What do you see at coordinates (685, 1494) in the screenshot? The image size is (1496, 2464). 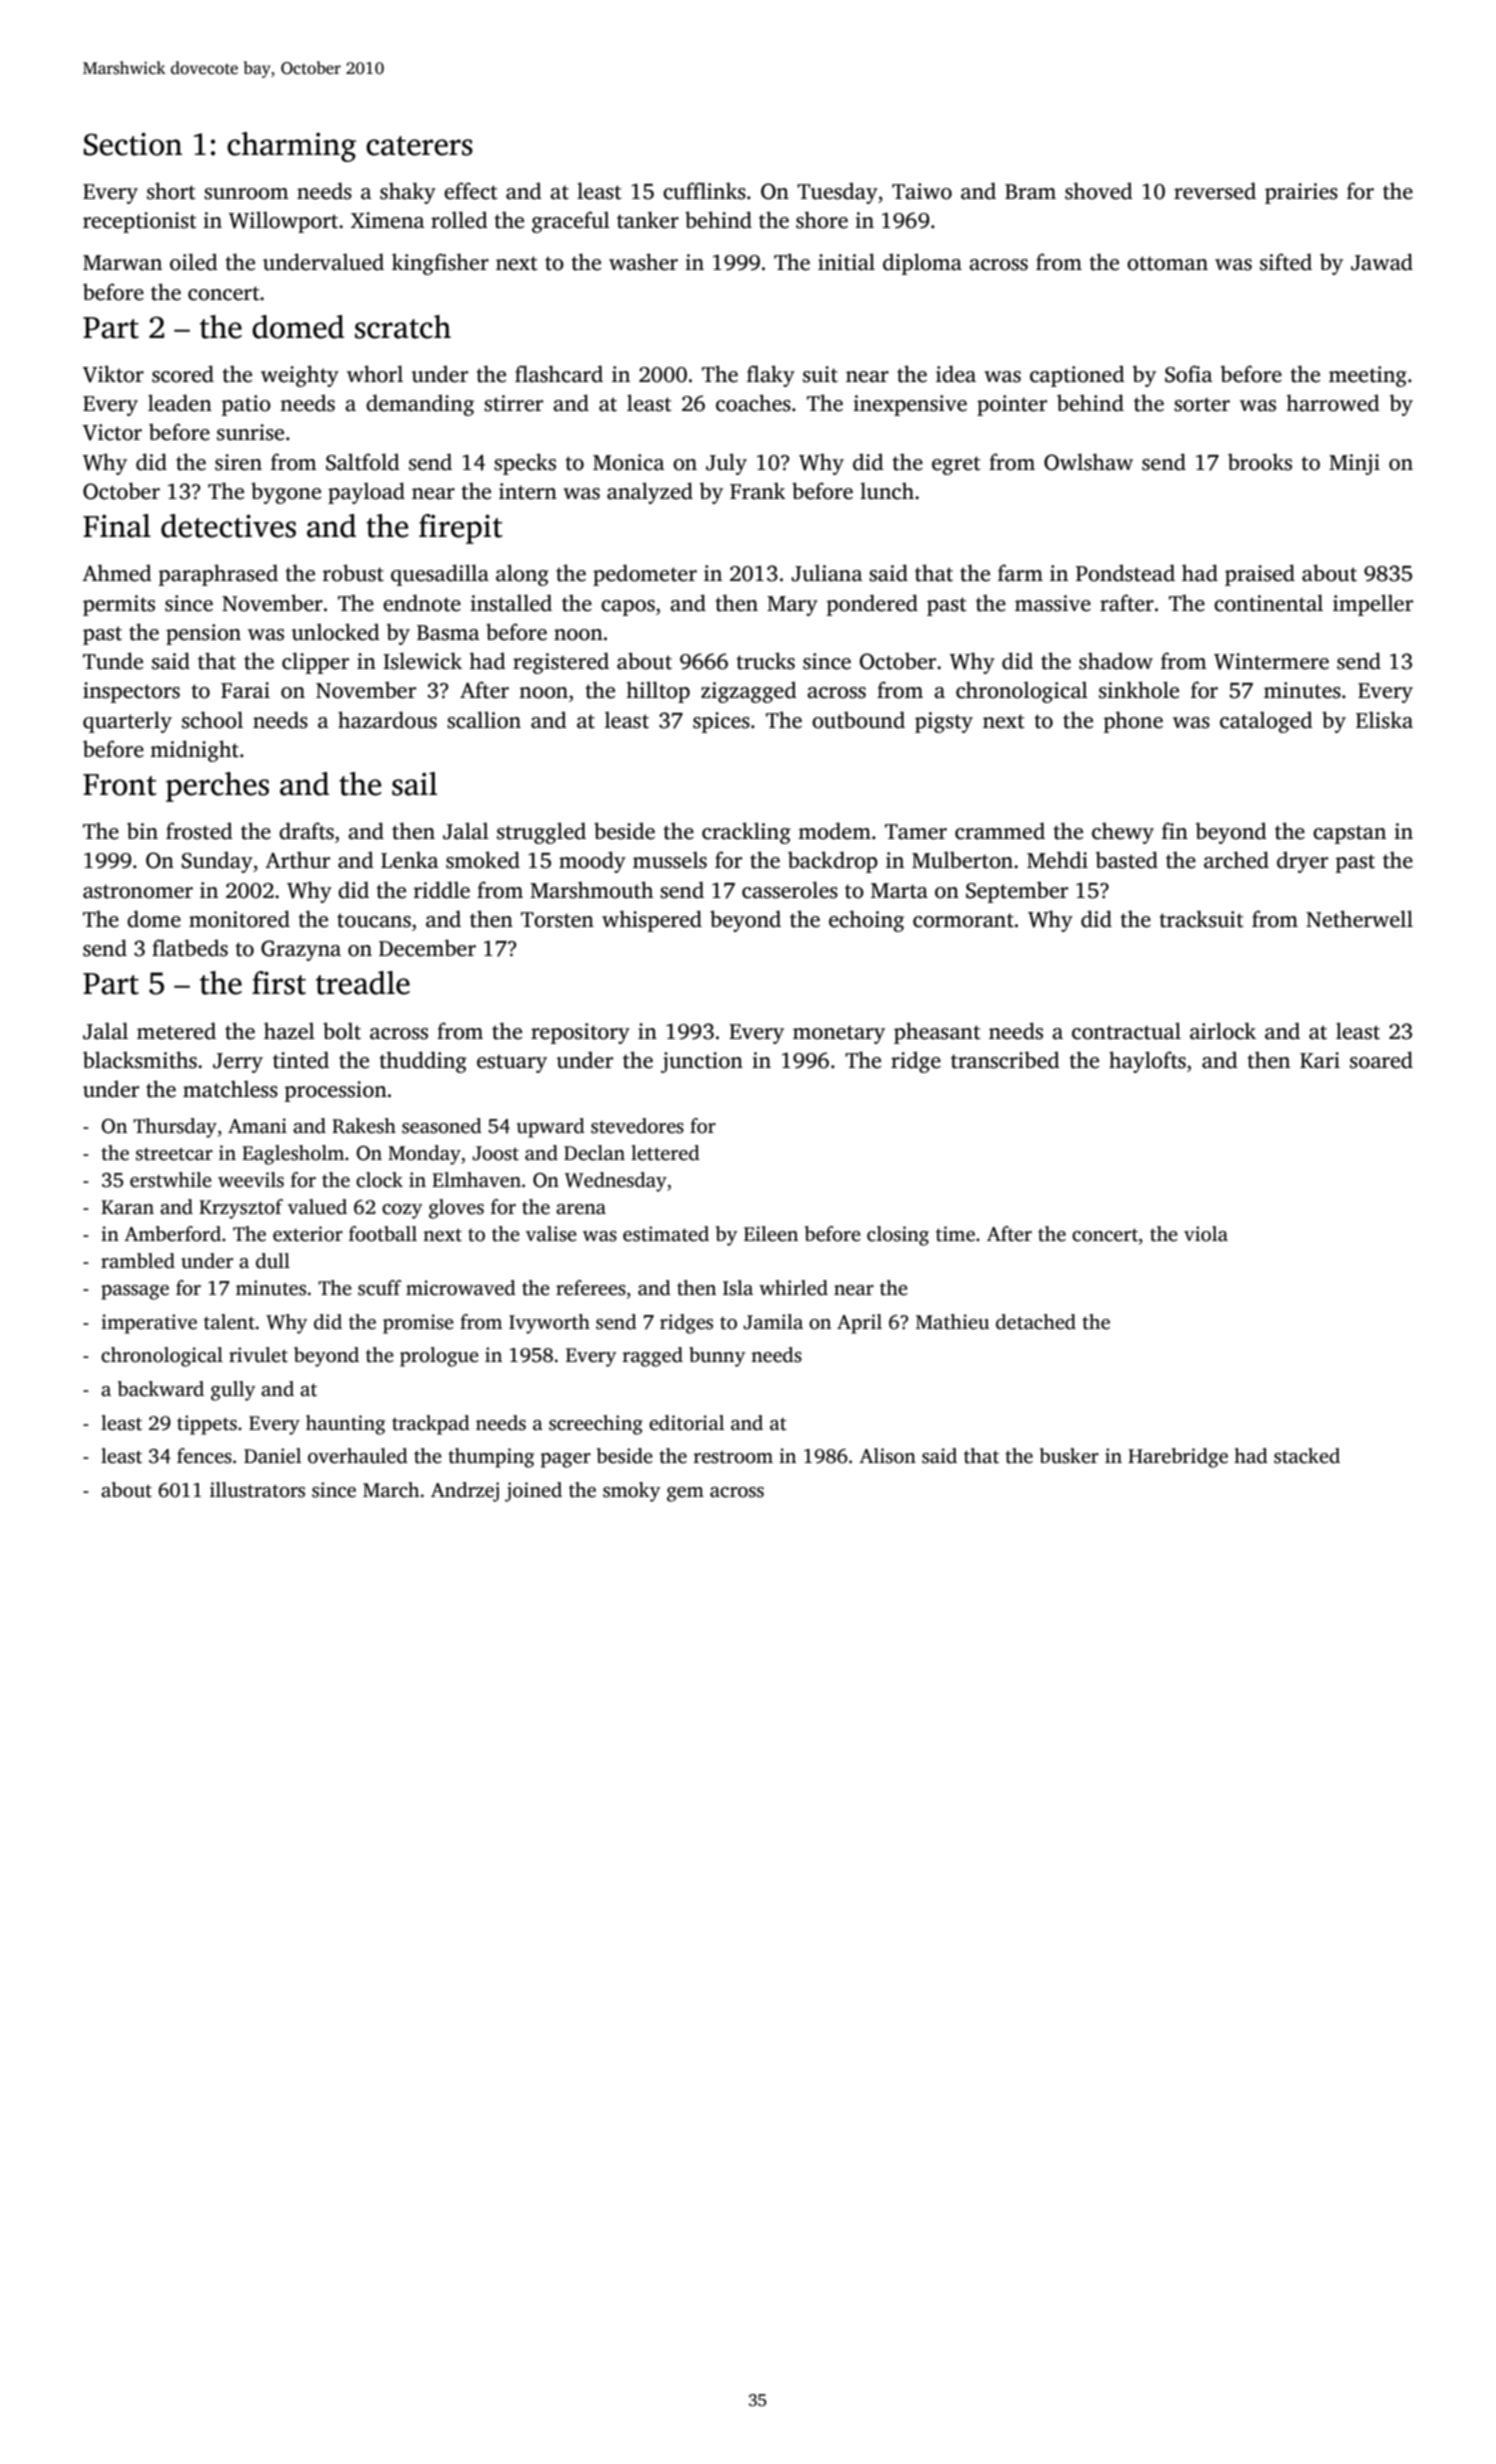 I see `gem` at bounding box center [685, 1494].
